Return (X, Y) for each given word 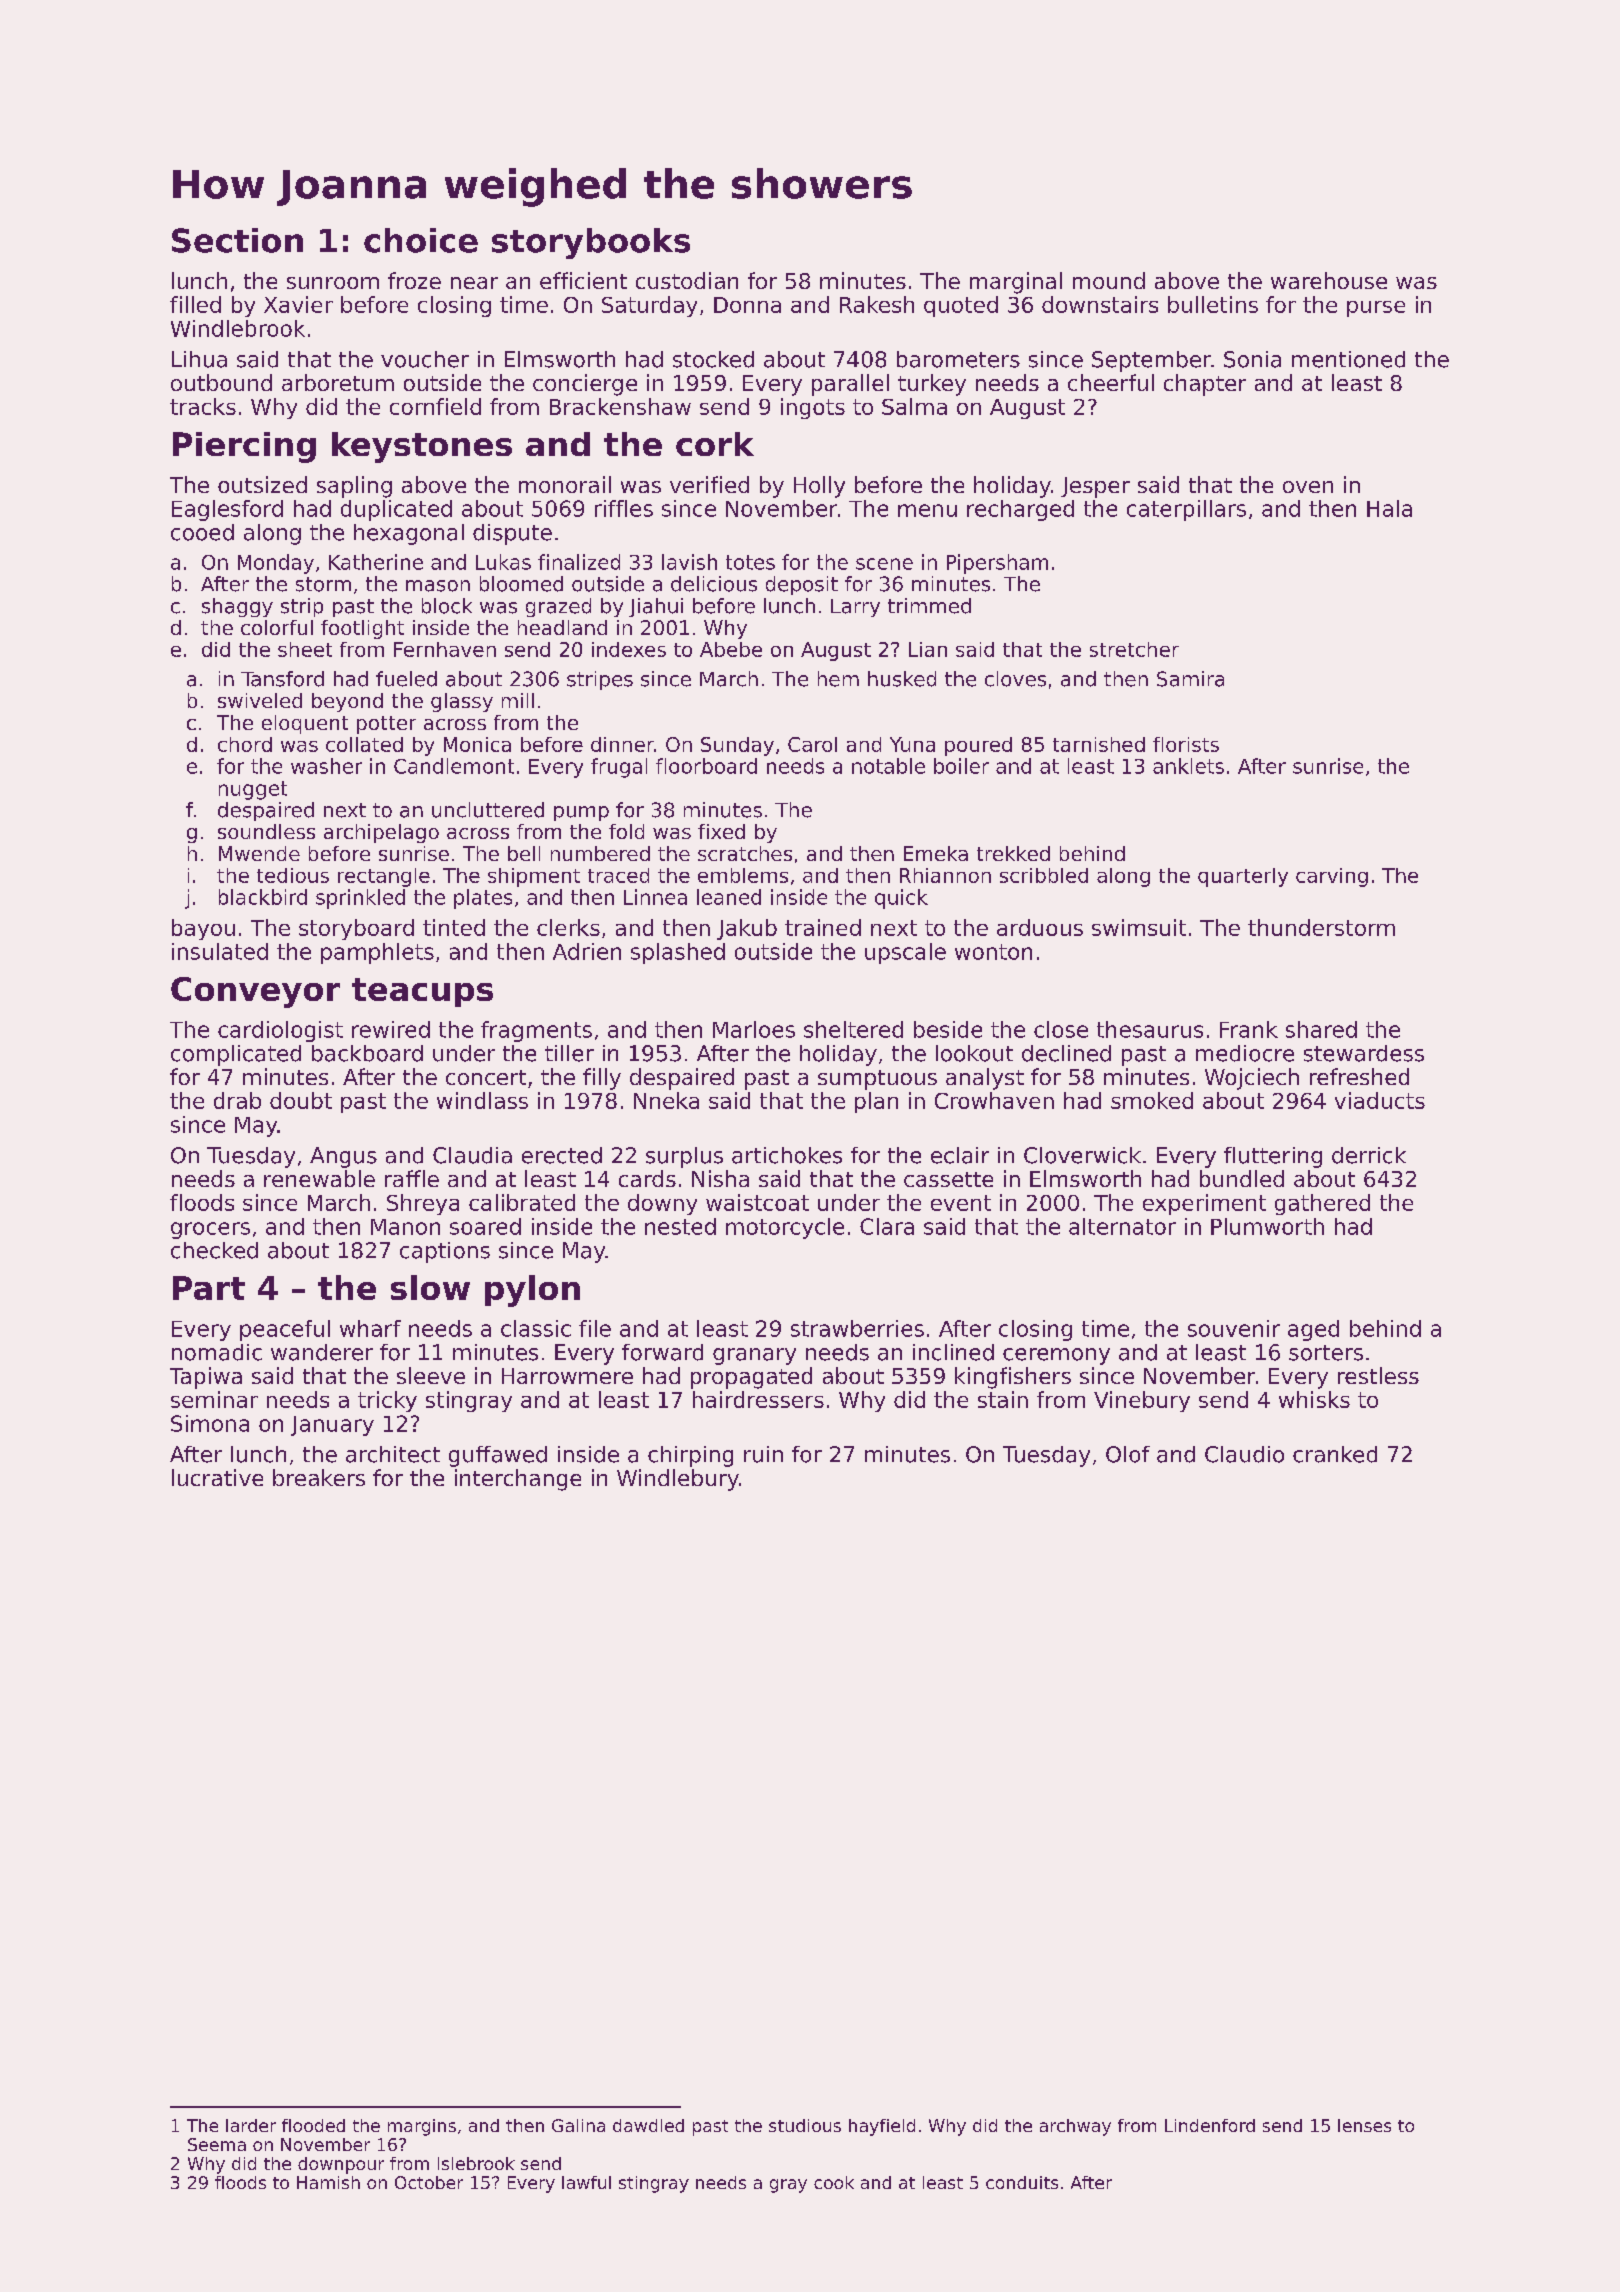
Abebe (731, 649)
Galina (578, 2125)
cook (834, 2182)
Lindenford (1210, 2125)
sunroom (333, 283)
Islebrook (476, 2163)
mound (1109, 280)
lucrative (217, 1477)
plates (483, 899)
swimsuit (1139, 927)
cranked (1335, 1454)
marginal (1016, 283)
